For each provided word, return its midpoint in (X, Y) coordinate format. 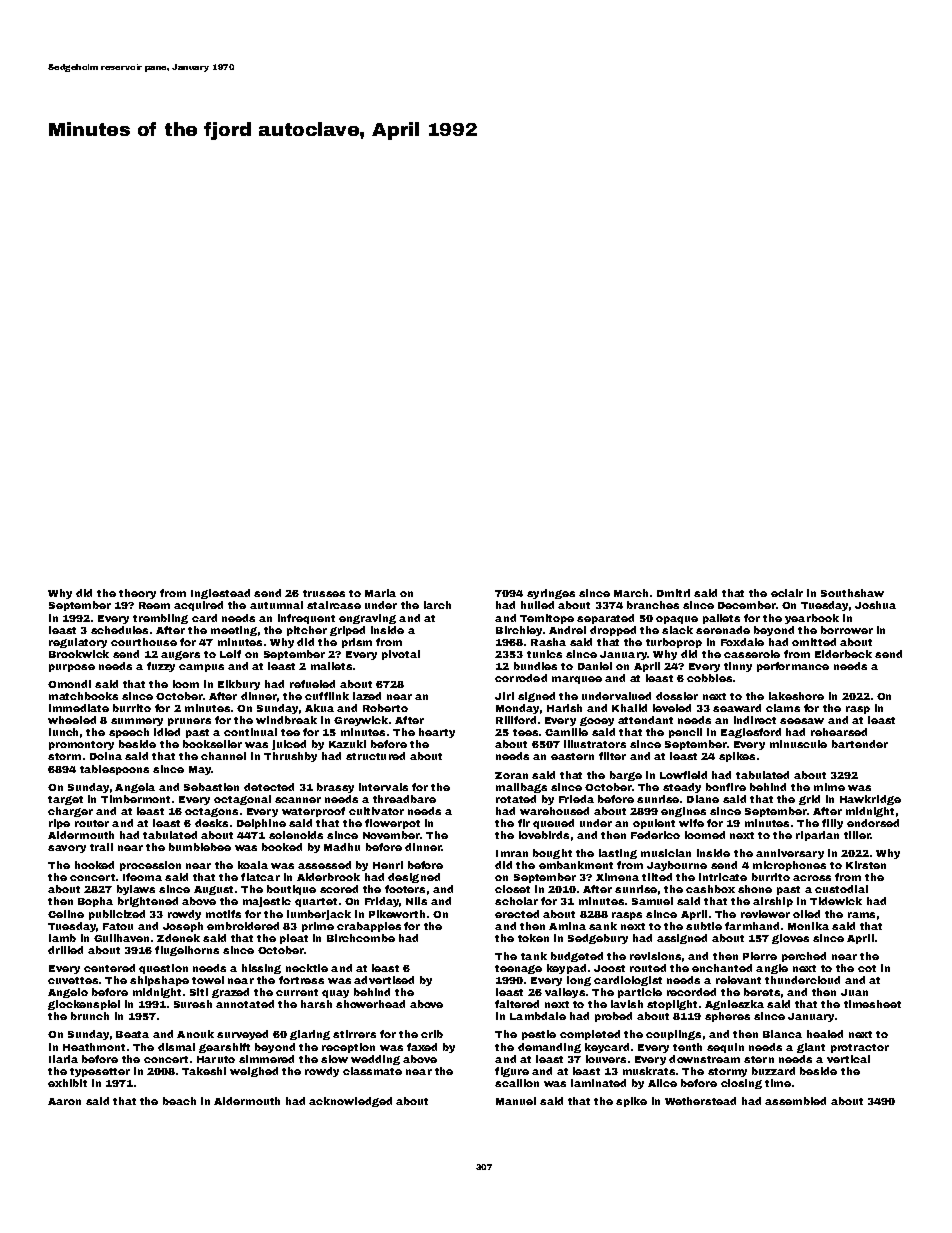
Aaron (64, 1101)
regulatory (78, 643)
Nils (416, 901)
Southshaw (852, 593)
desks (211, 823)
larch (437, 605)
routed (648, 968)
